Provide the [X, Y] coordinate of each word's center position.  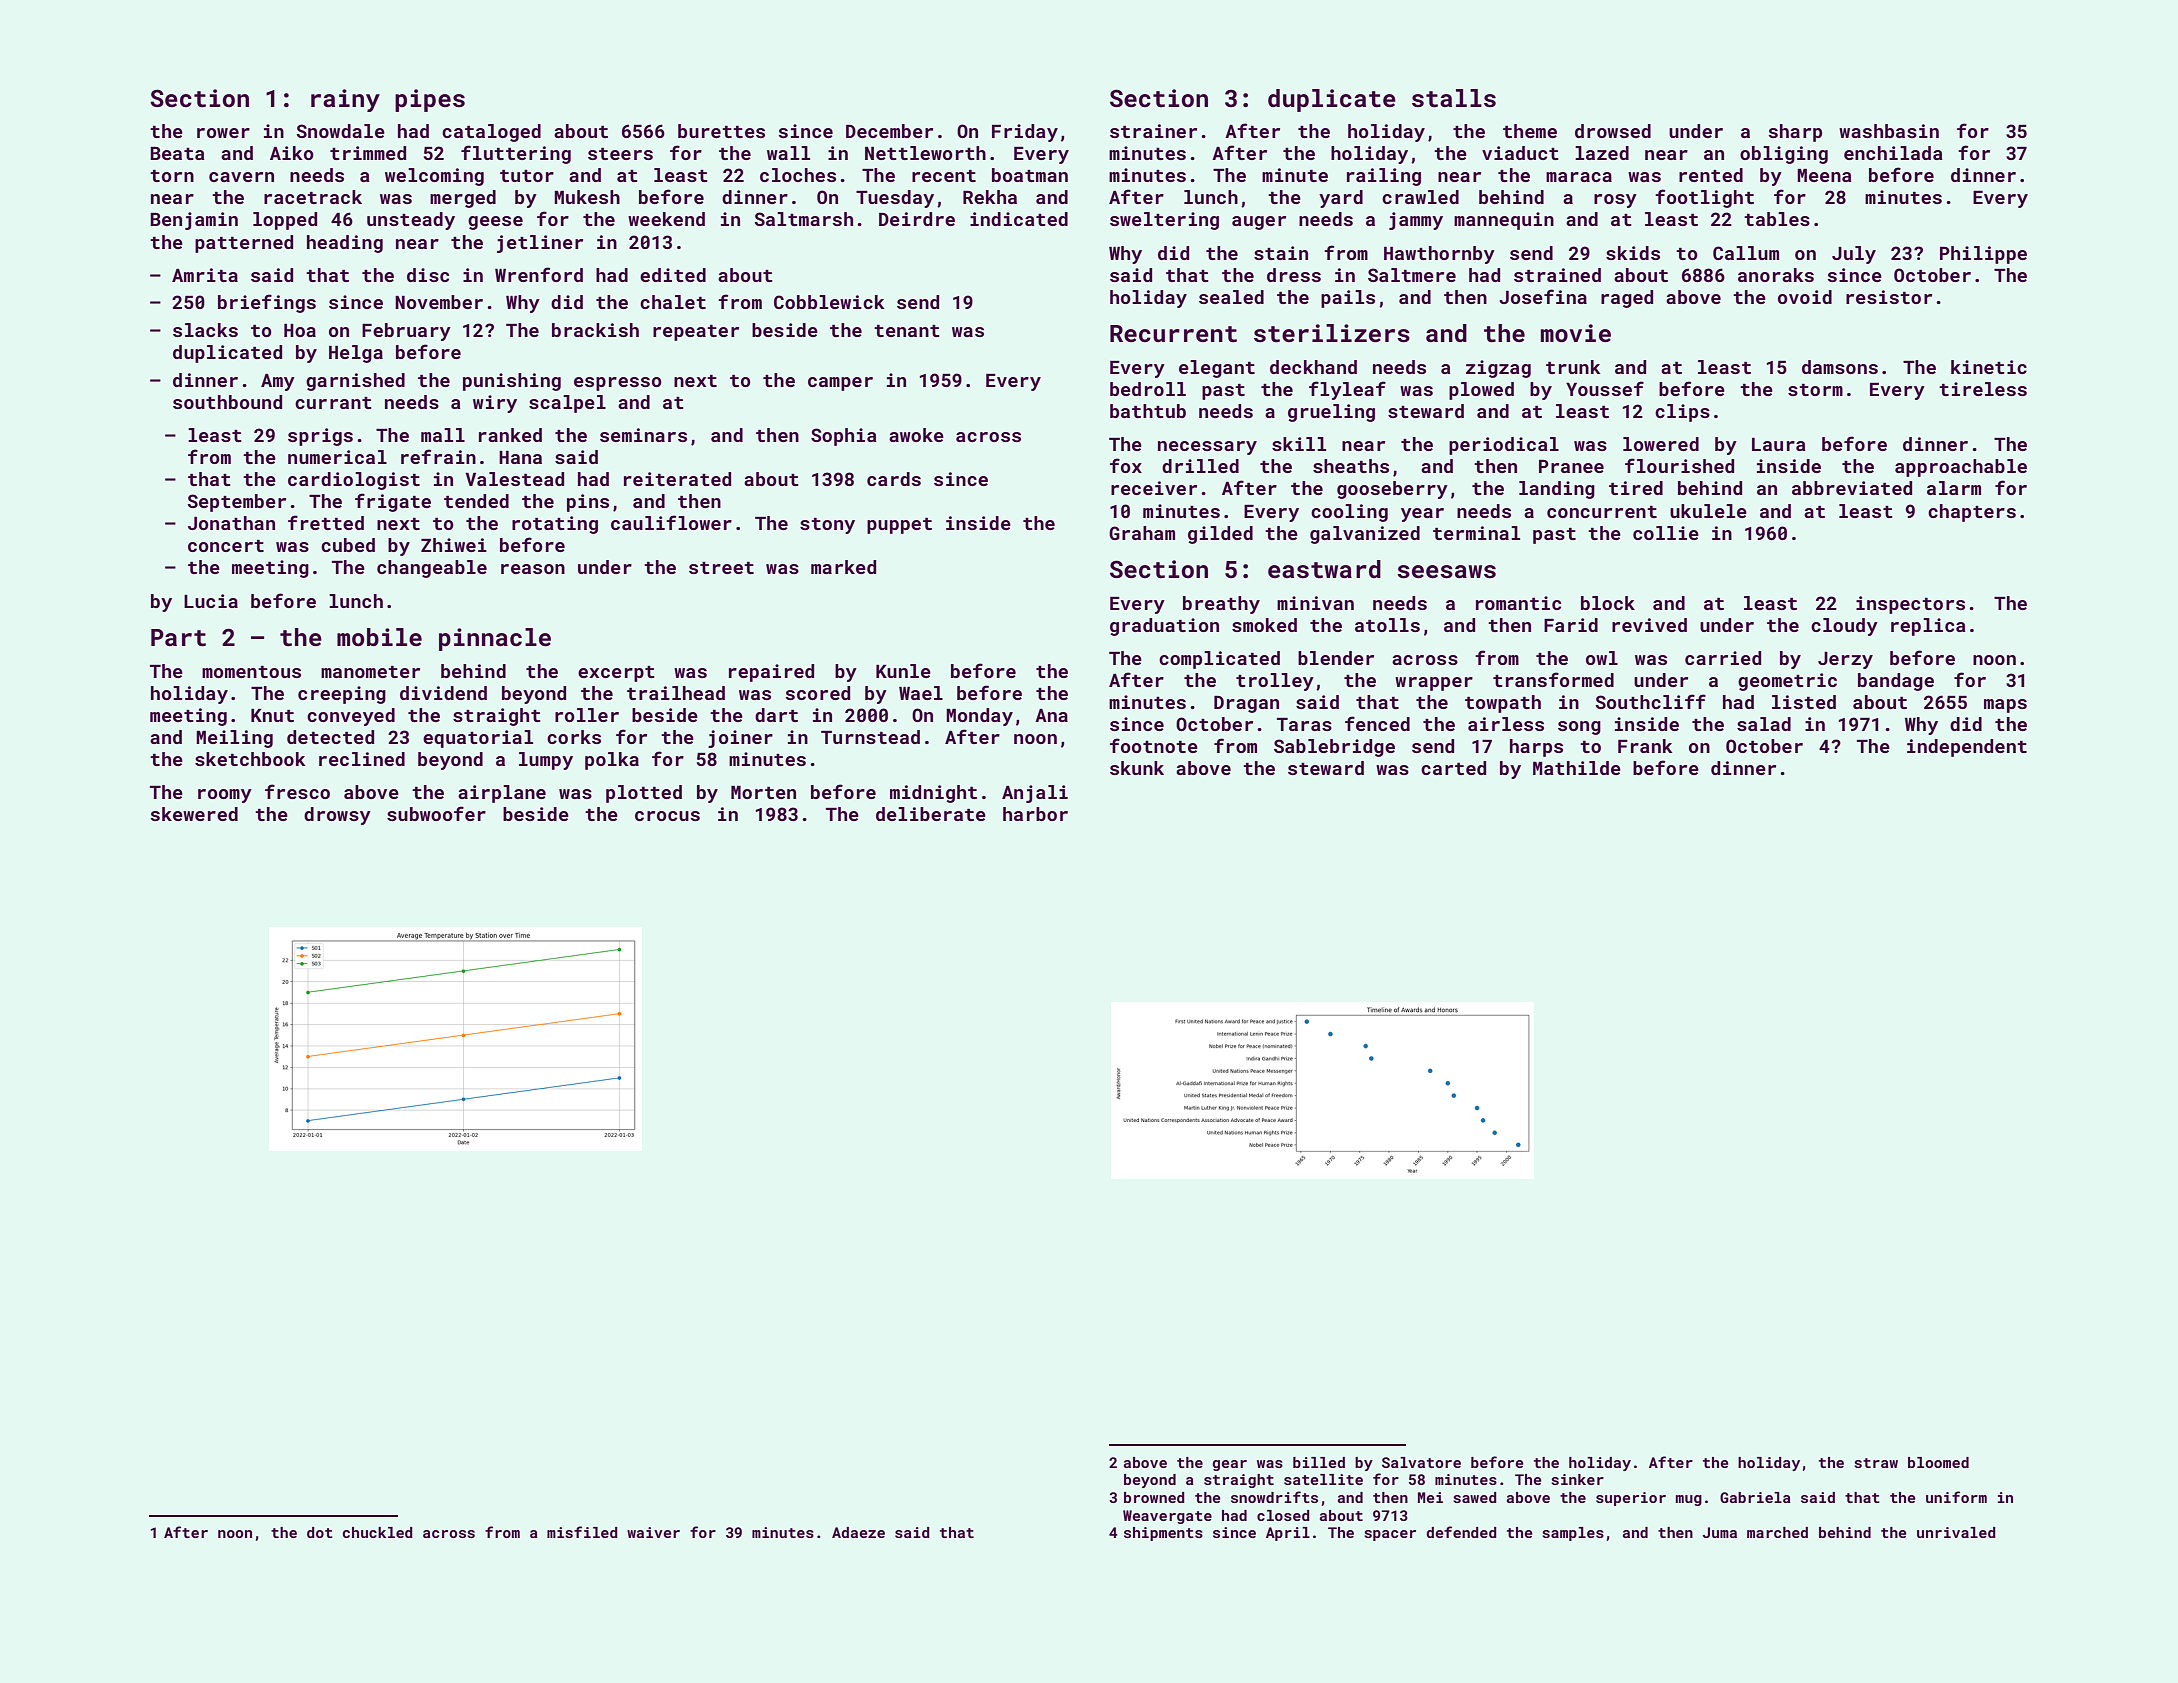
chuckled [378, 1532]
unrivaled [1956, 1532]
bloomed [1938, 1462]
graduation [1164, 627]
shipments [1163, 1534]
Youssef [1605, 388]
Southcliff [1651, 701]
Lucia [211, 601]
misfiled [582, 1532]
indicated [1019, 219]
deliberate [931, 814]
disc [428, 275]
